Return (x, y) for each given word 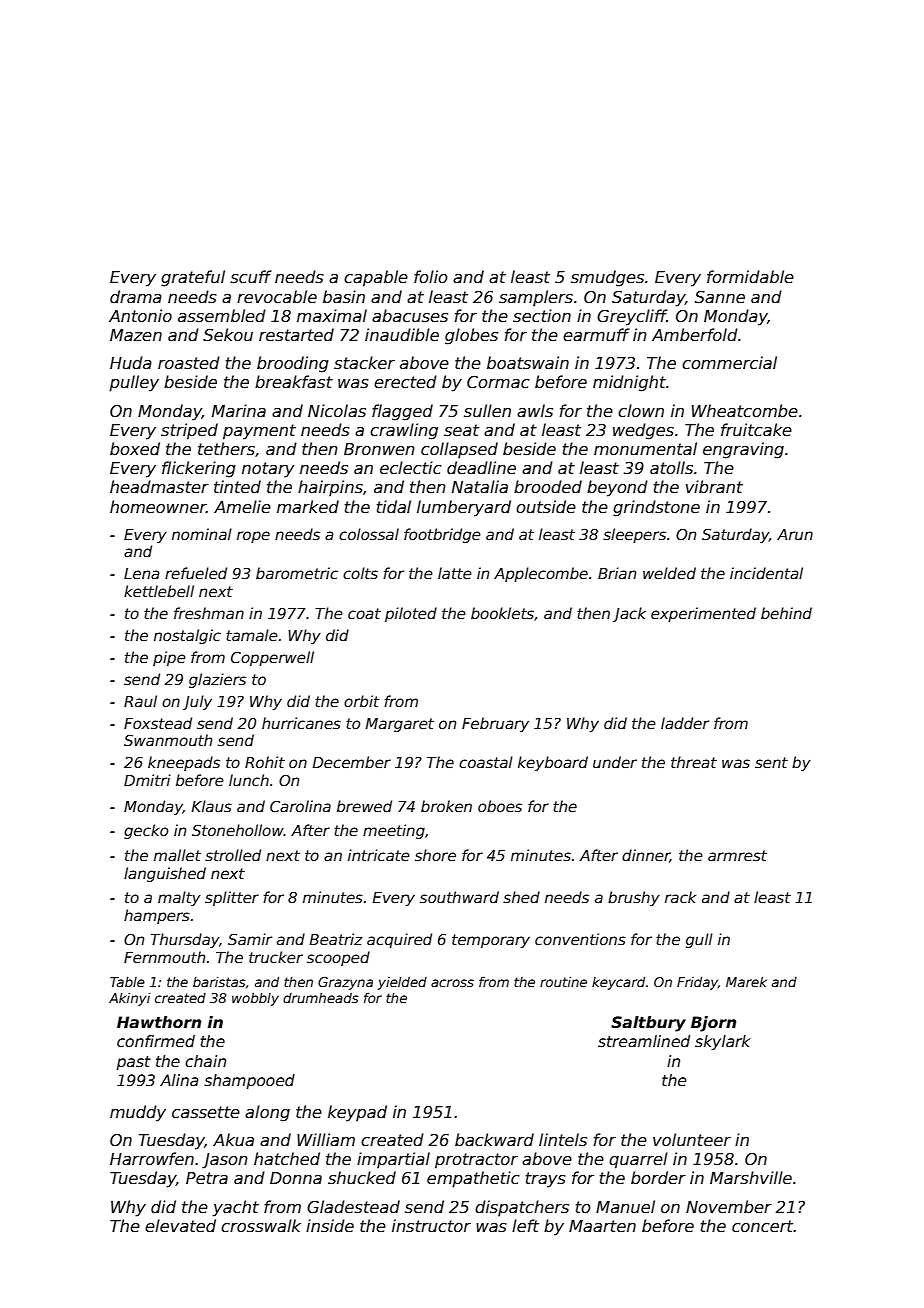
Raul (140, 701)
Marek (746, 982)
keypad (357, 1113)
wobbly (255, 999)
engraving (743, 450)
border (658, 1178)
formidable (750, 277)
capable (376, 278)
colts (360, 573)
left (525, 1226)
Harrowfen (152, 1158)
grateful (193, 278)
